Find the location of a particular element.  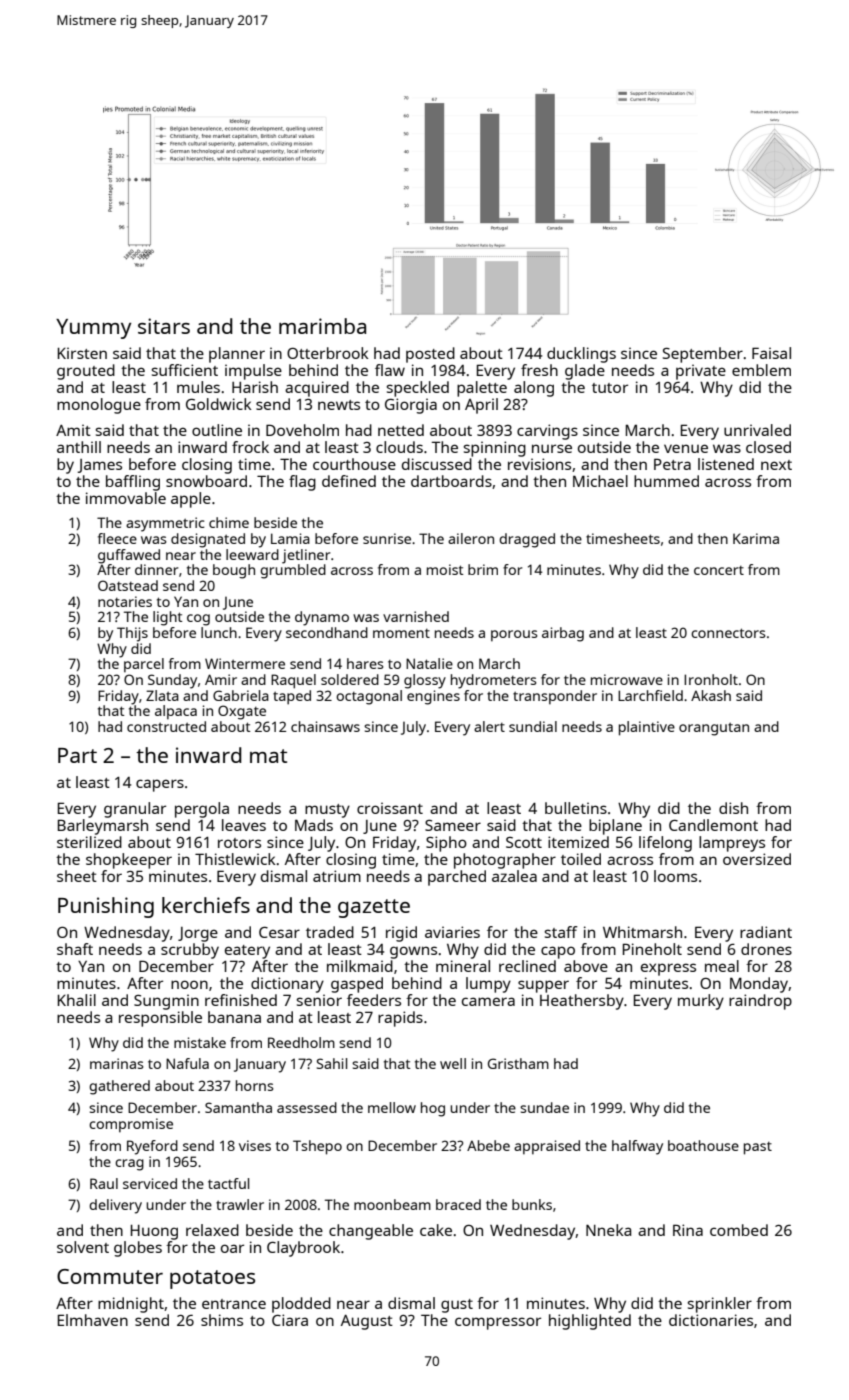

Faisal is located at coordinates (771, 353).
